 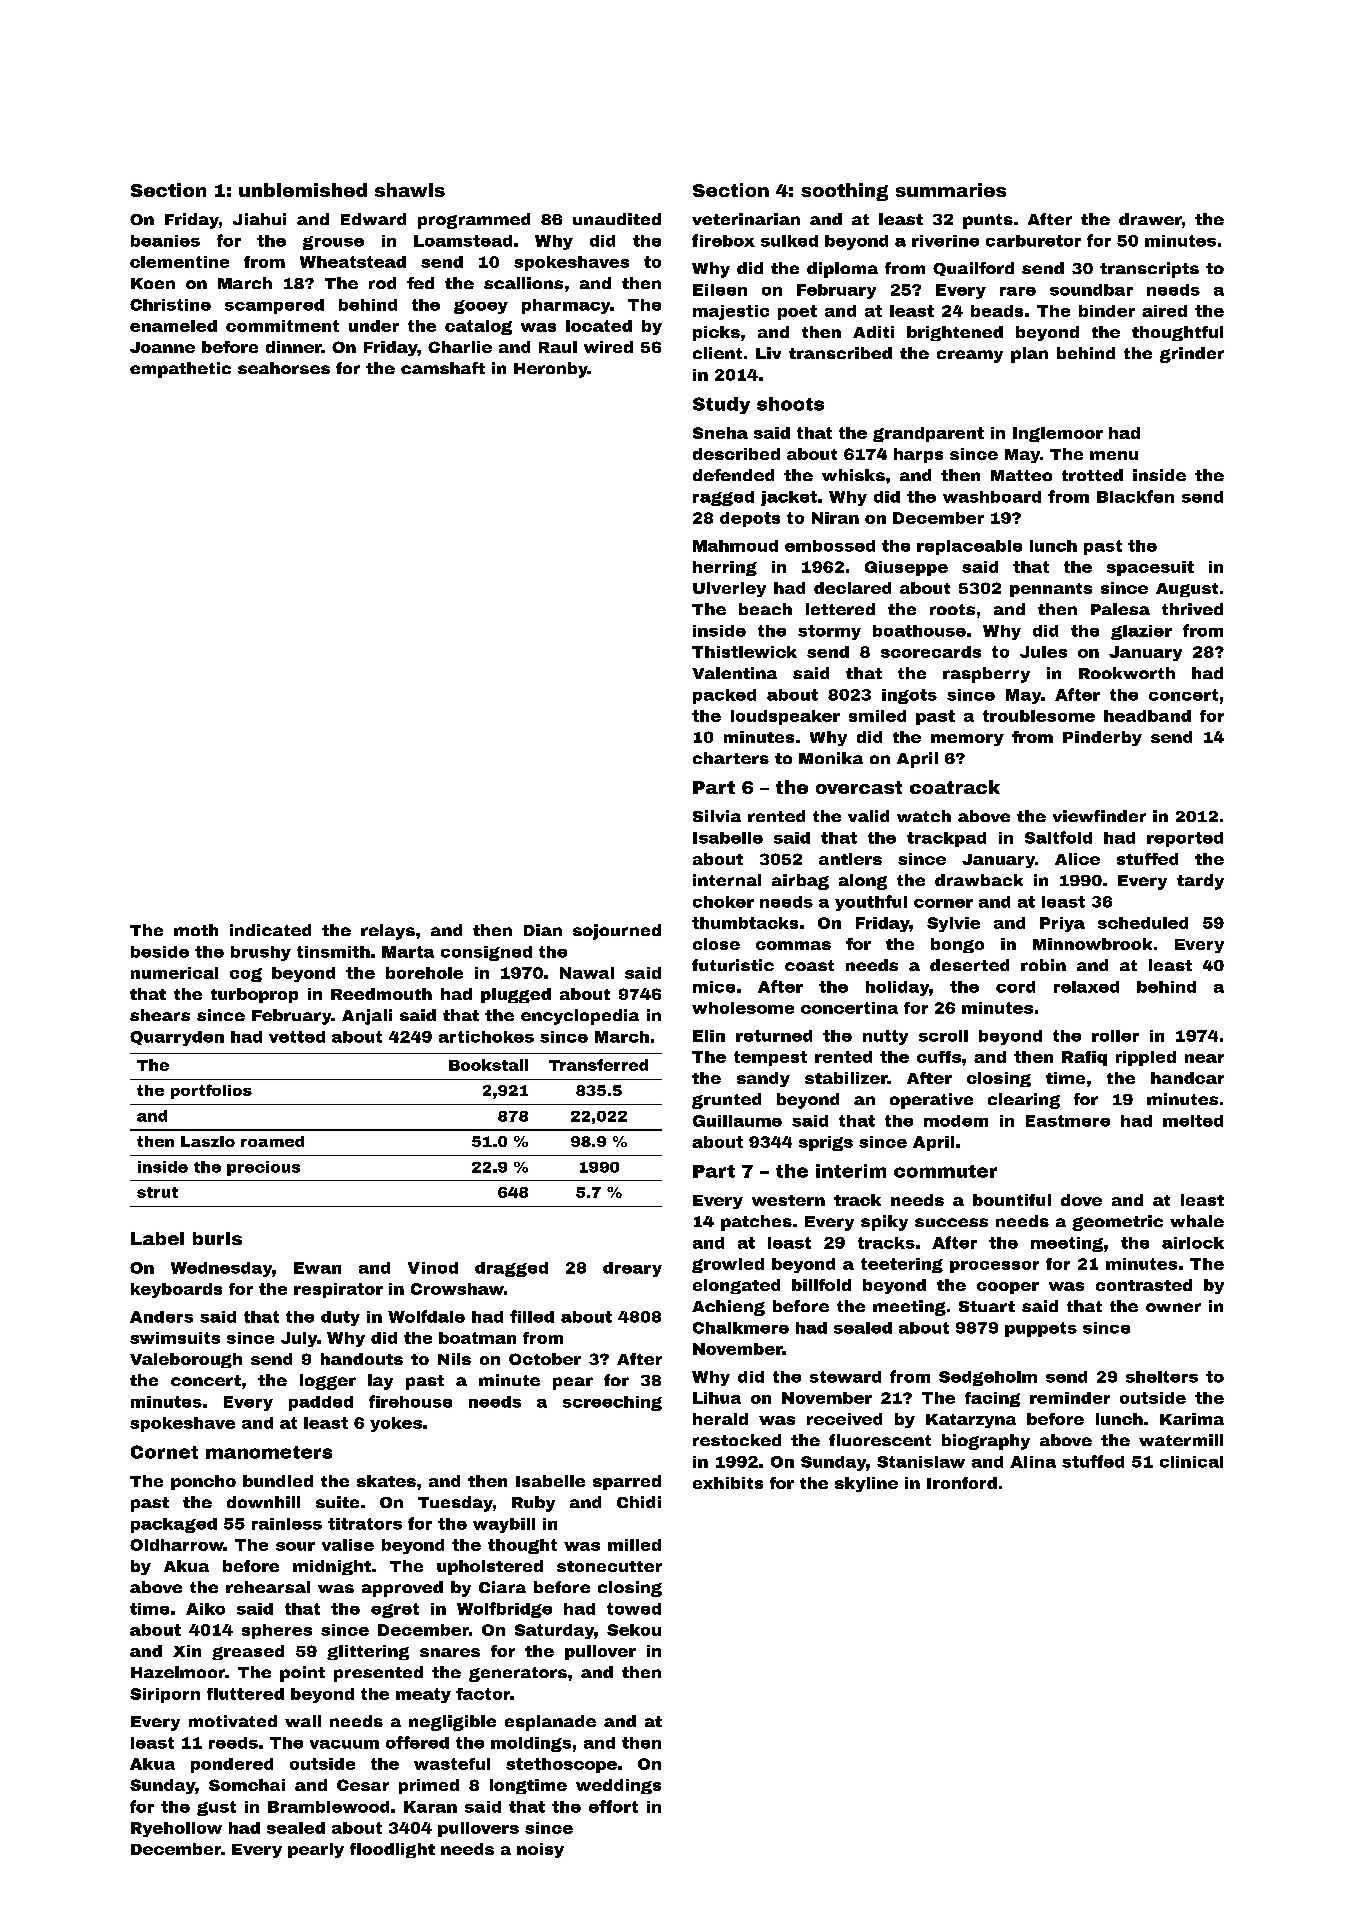 I want to click on returned, so click(x=774, y=1036).
